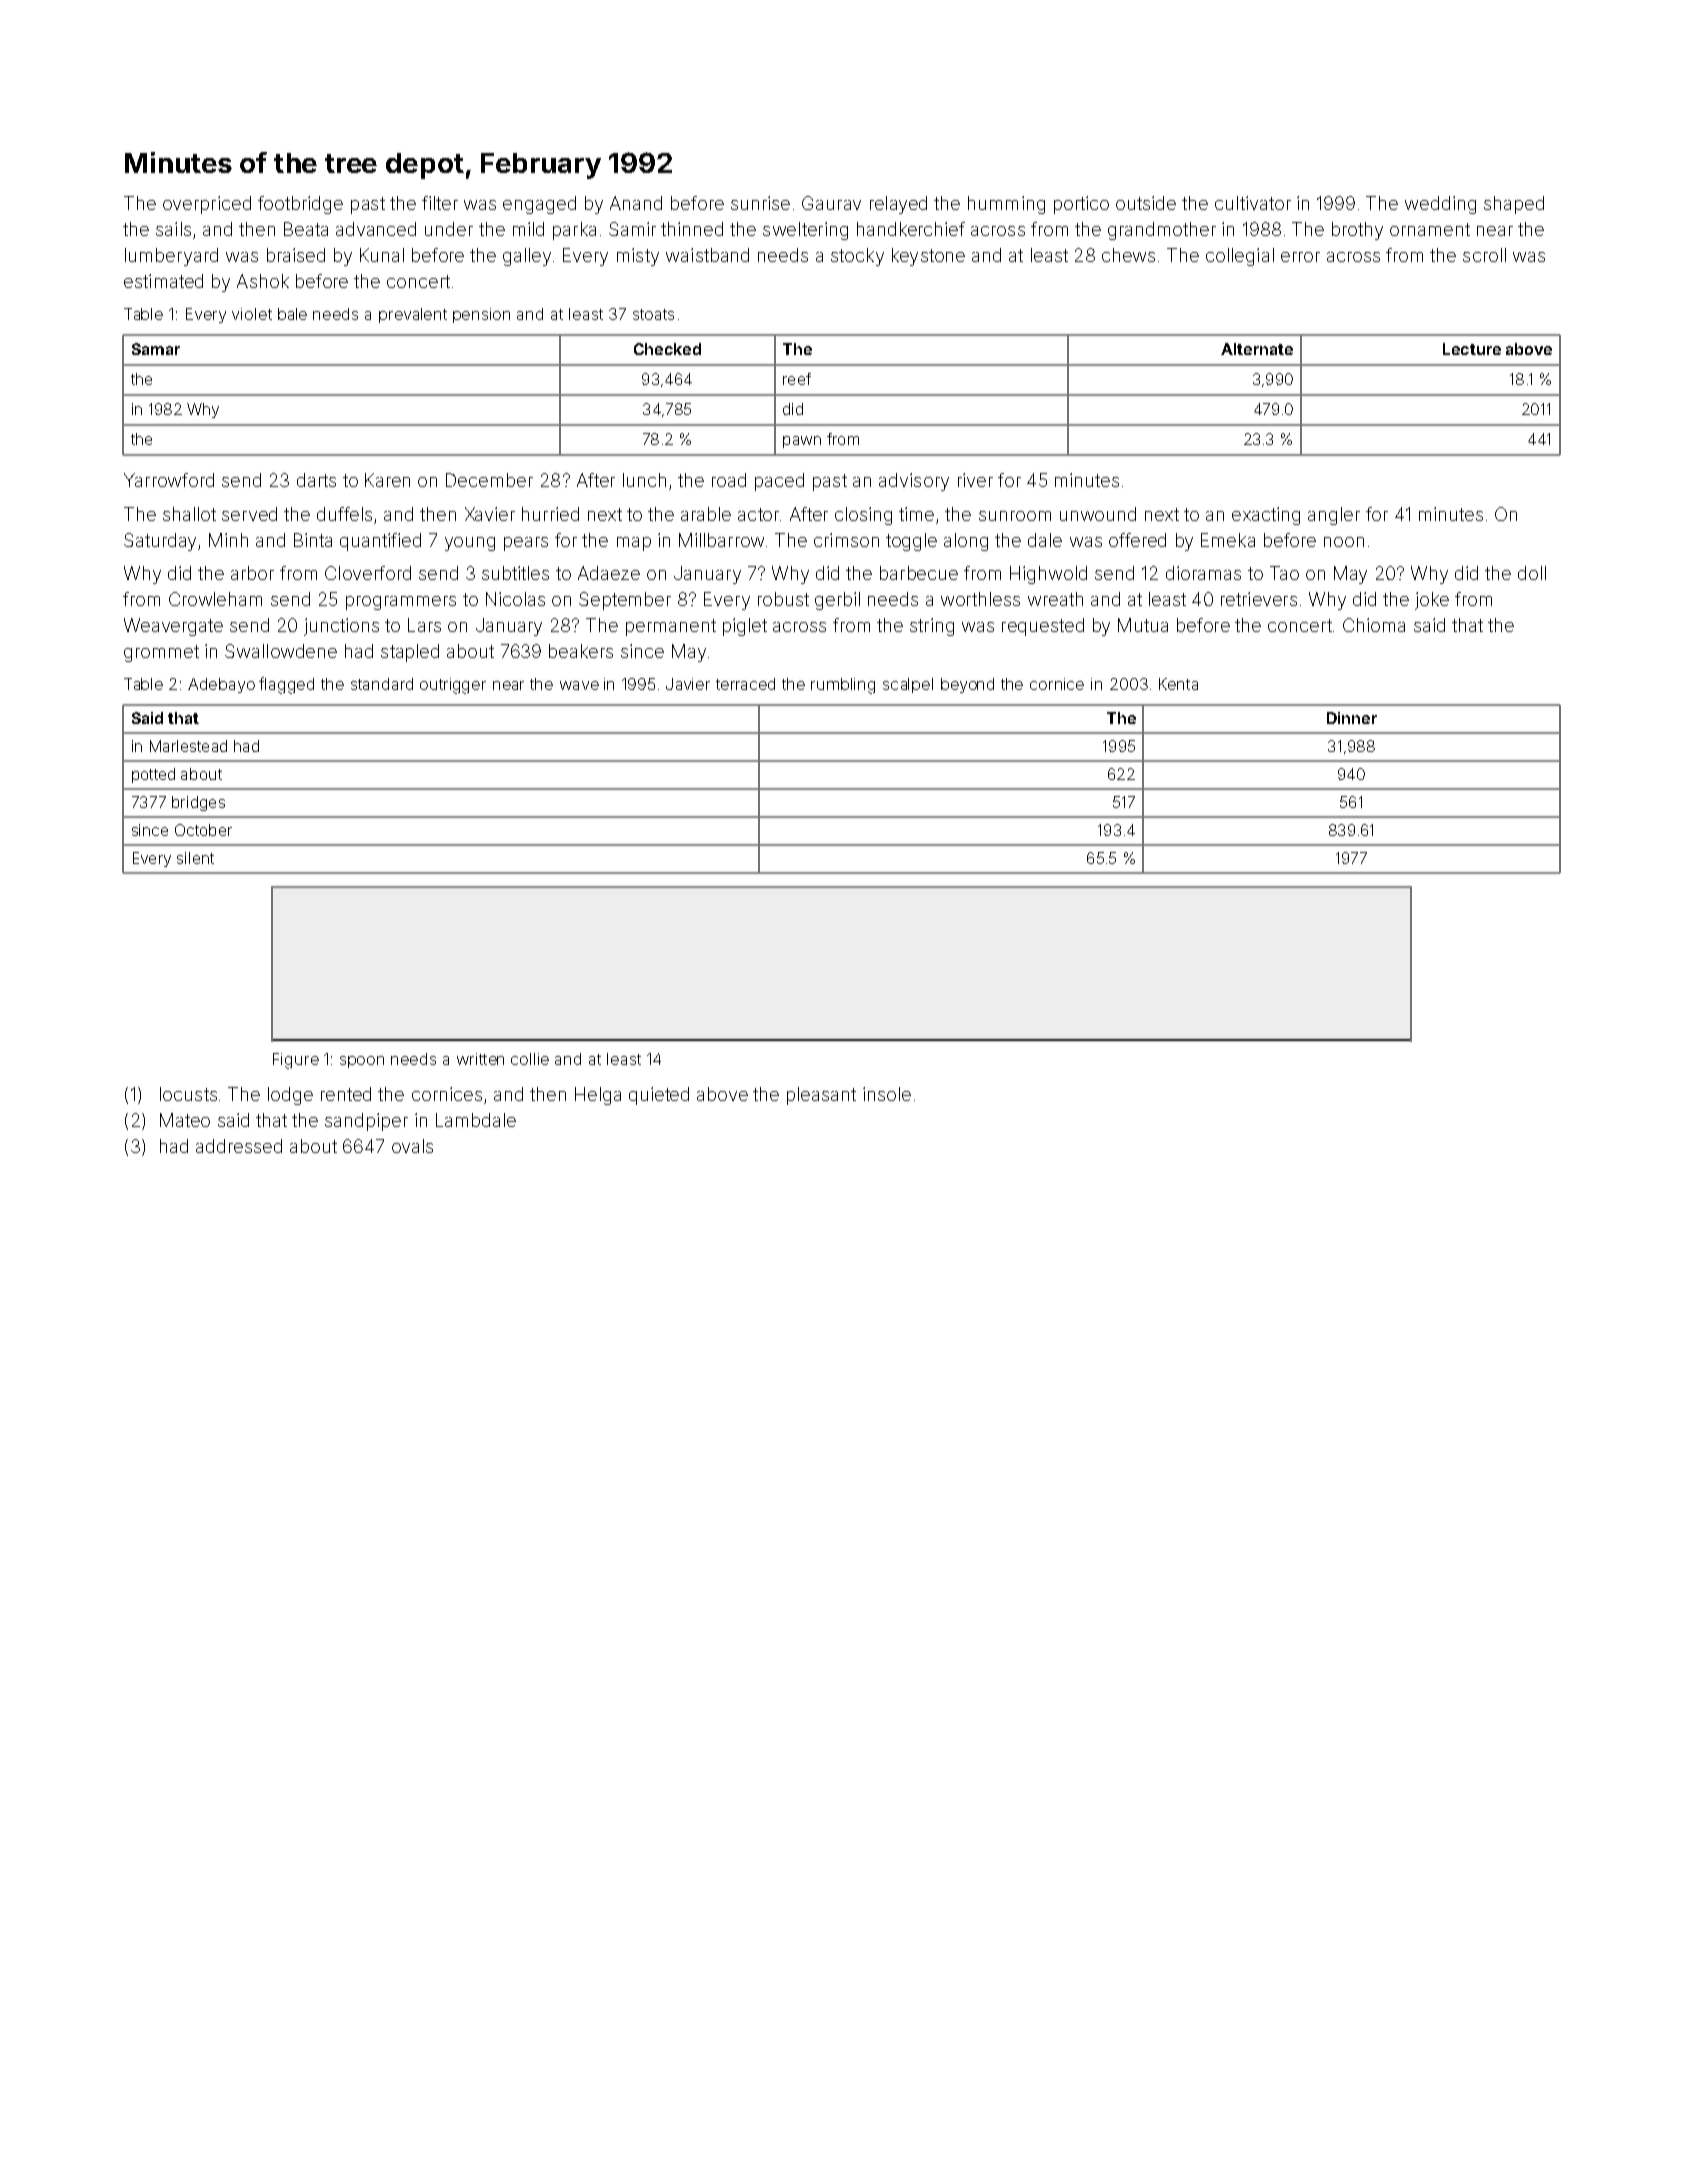 This screenshot has height=2178, width=1683. Describe the element at coordinates (831, 203) in the screenshot. I see `Gaurav` at that location.
